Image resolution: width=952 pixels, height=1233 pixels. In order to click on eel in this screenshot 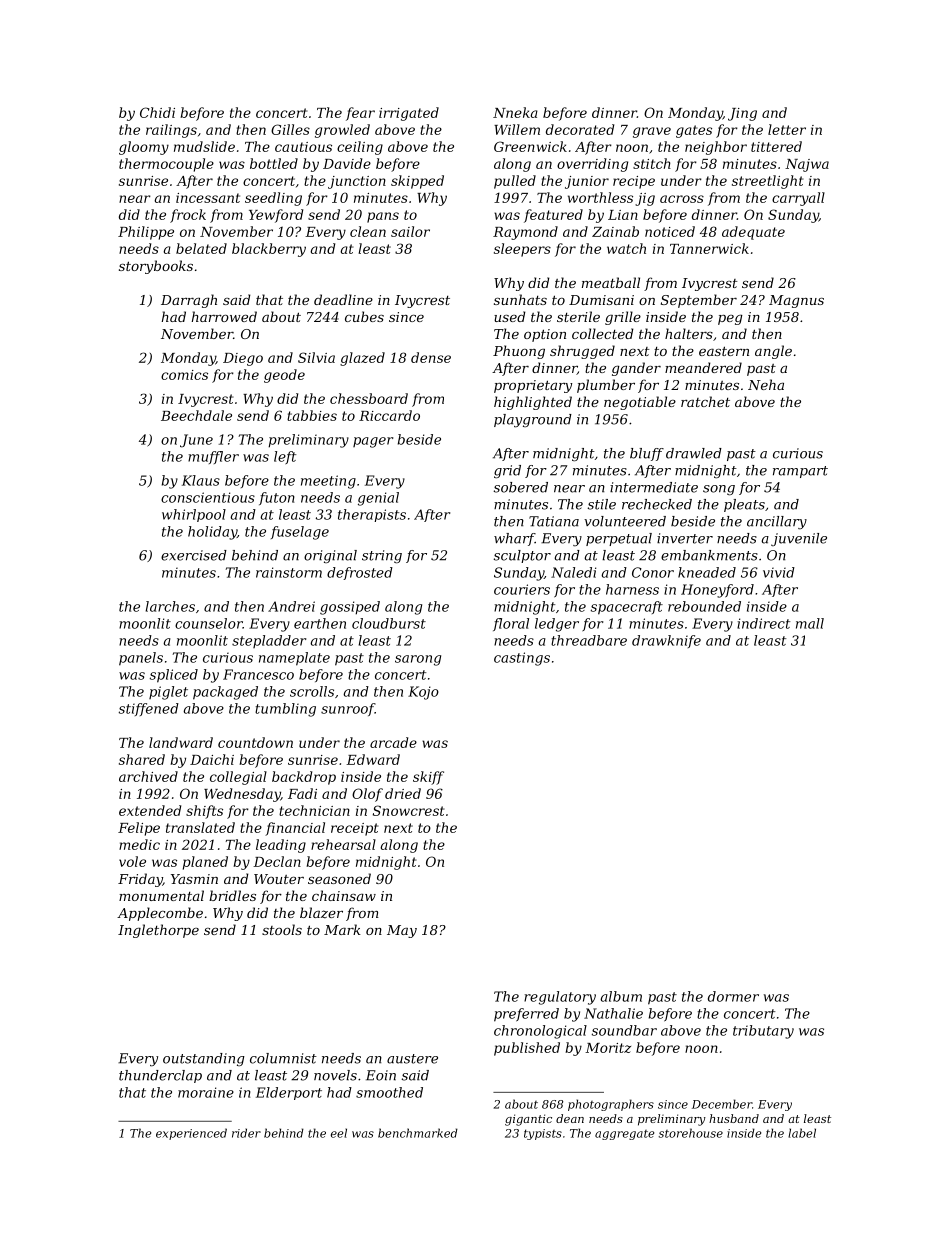, I will do `click(339, 1133)`.
